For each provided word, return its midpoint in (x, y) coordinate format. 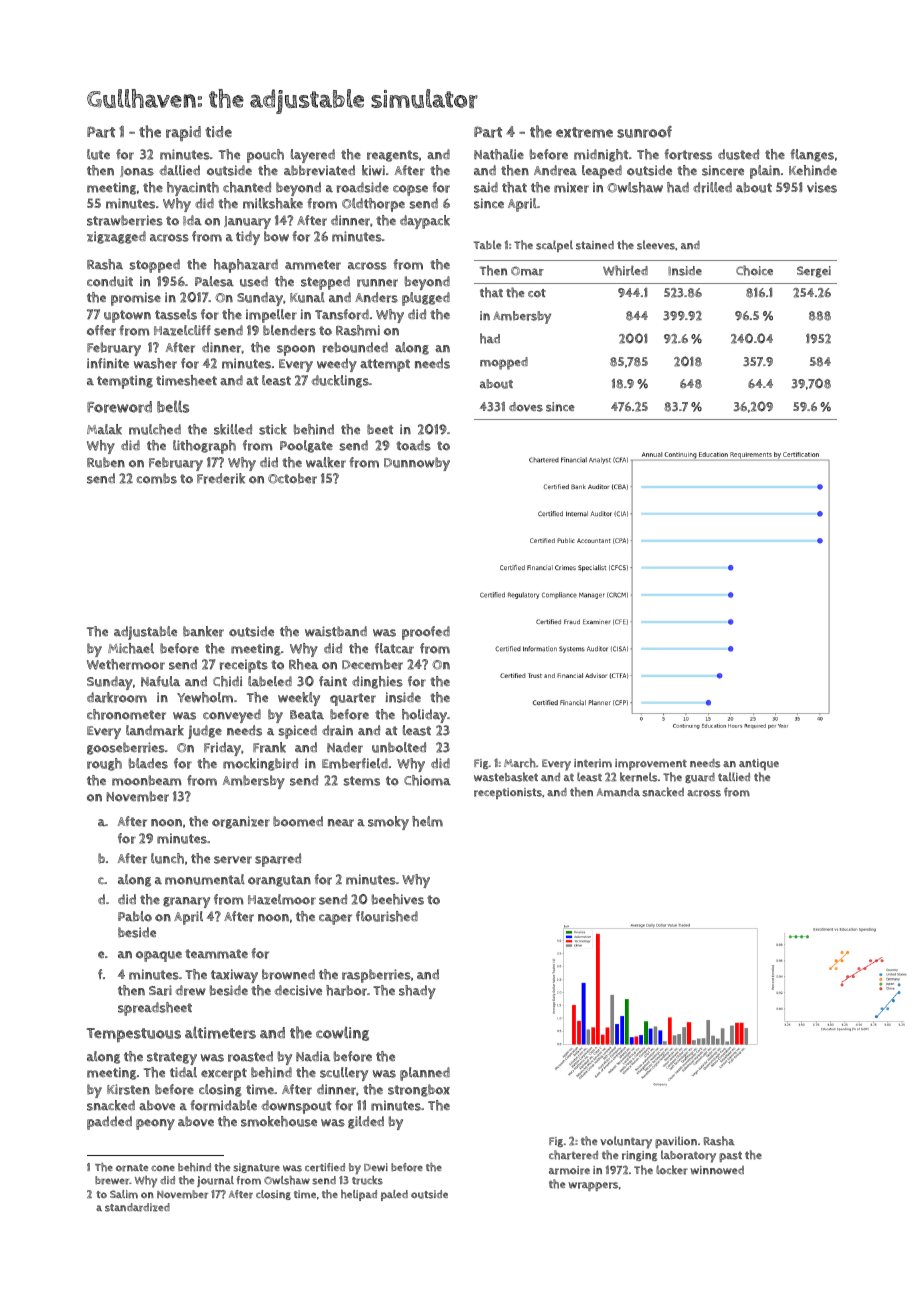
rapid (183, 133)
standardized (137, 1207)
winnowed (717, 1170)
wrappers (593, 1186)
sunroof (644, 132)
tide (218, 132)
